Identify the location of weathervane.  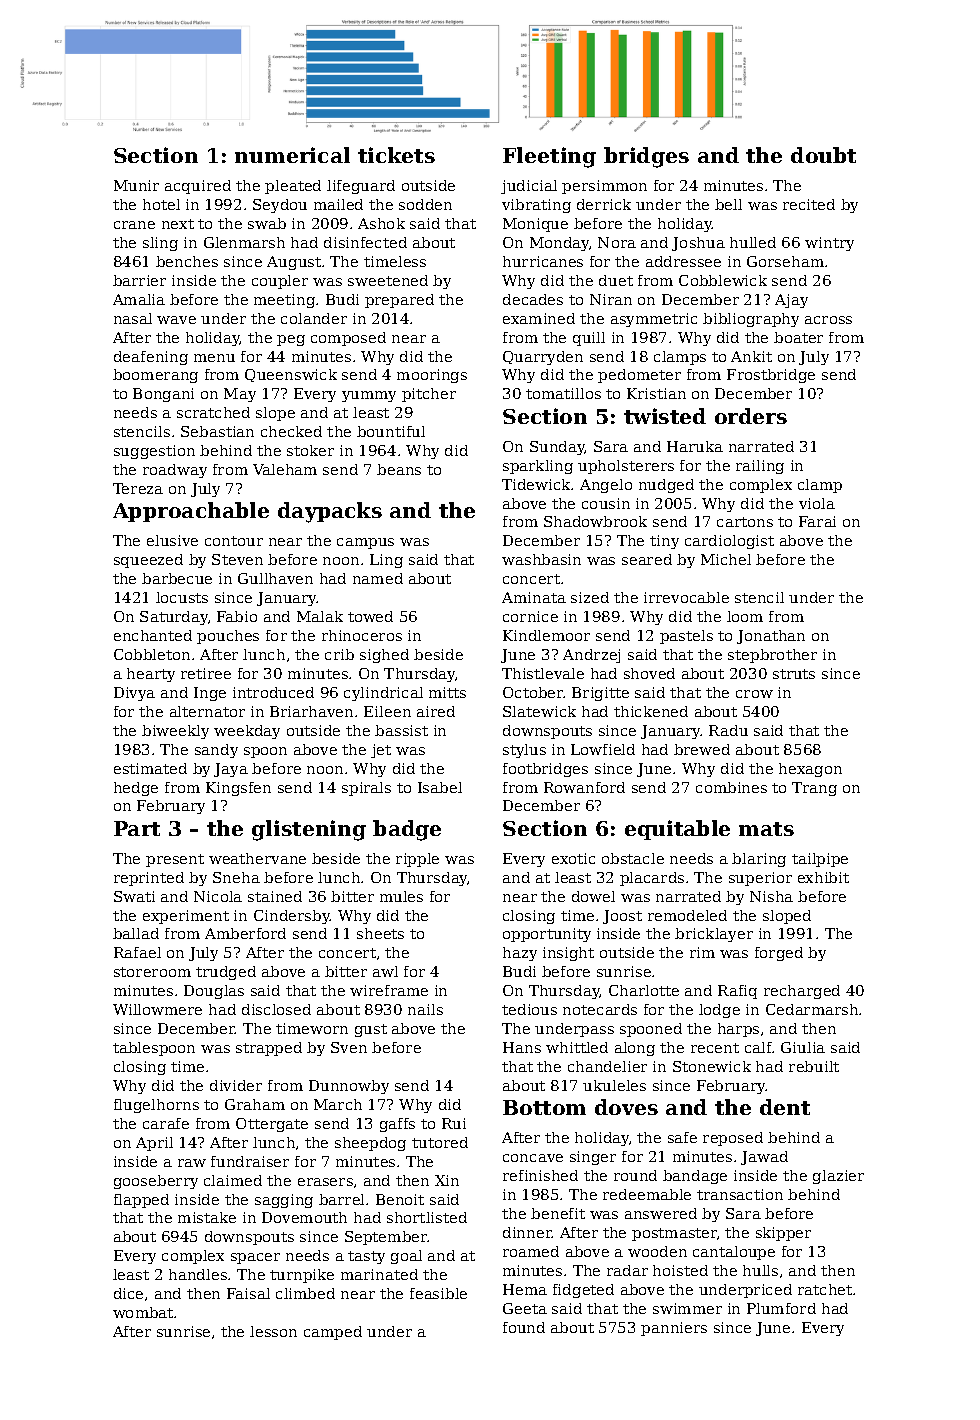
(257, 858).
